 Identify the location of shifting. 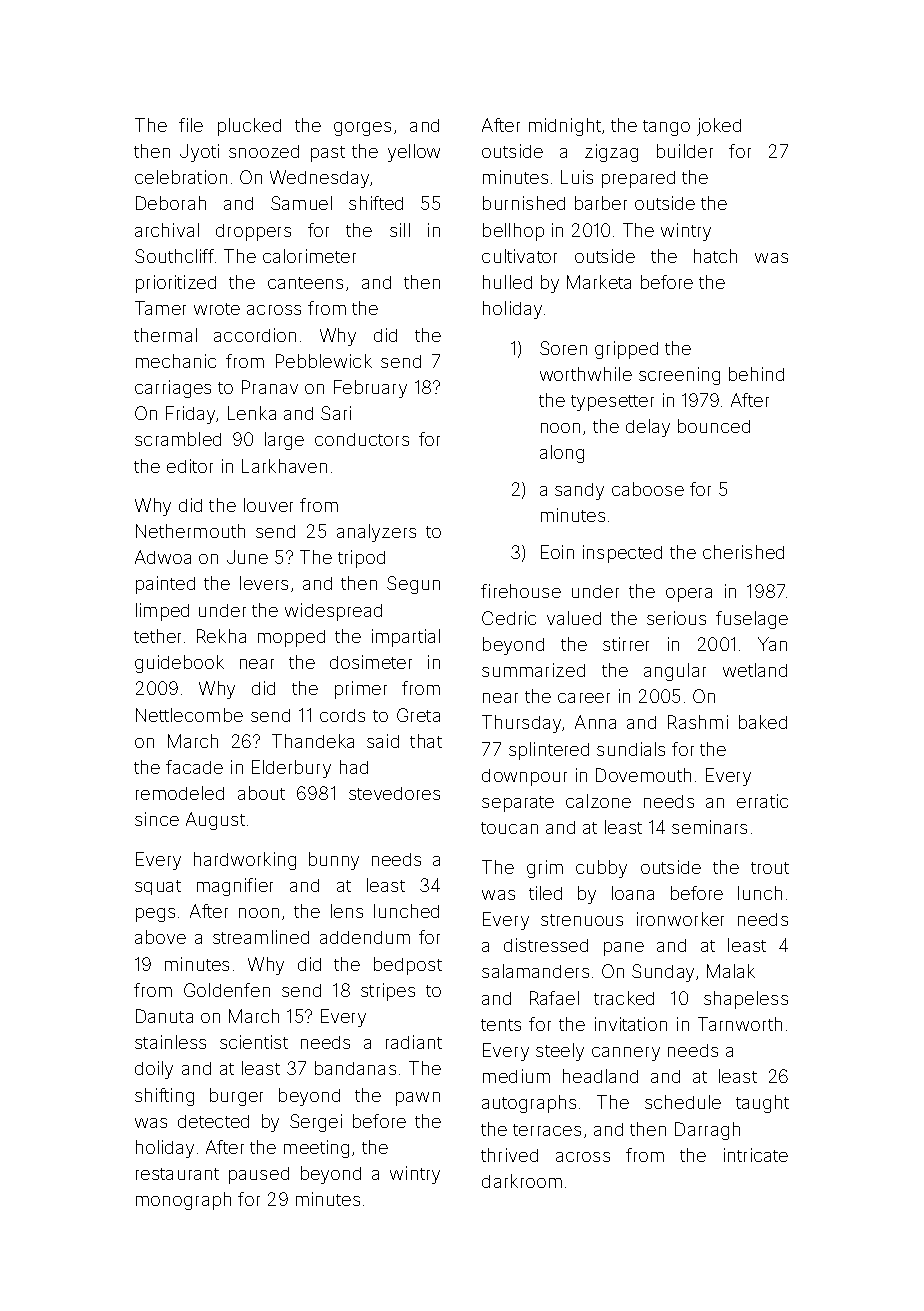
(164, 1097).
